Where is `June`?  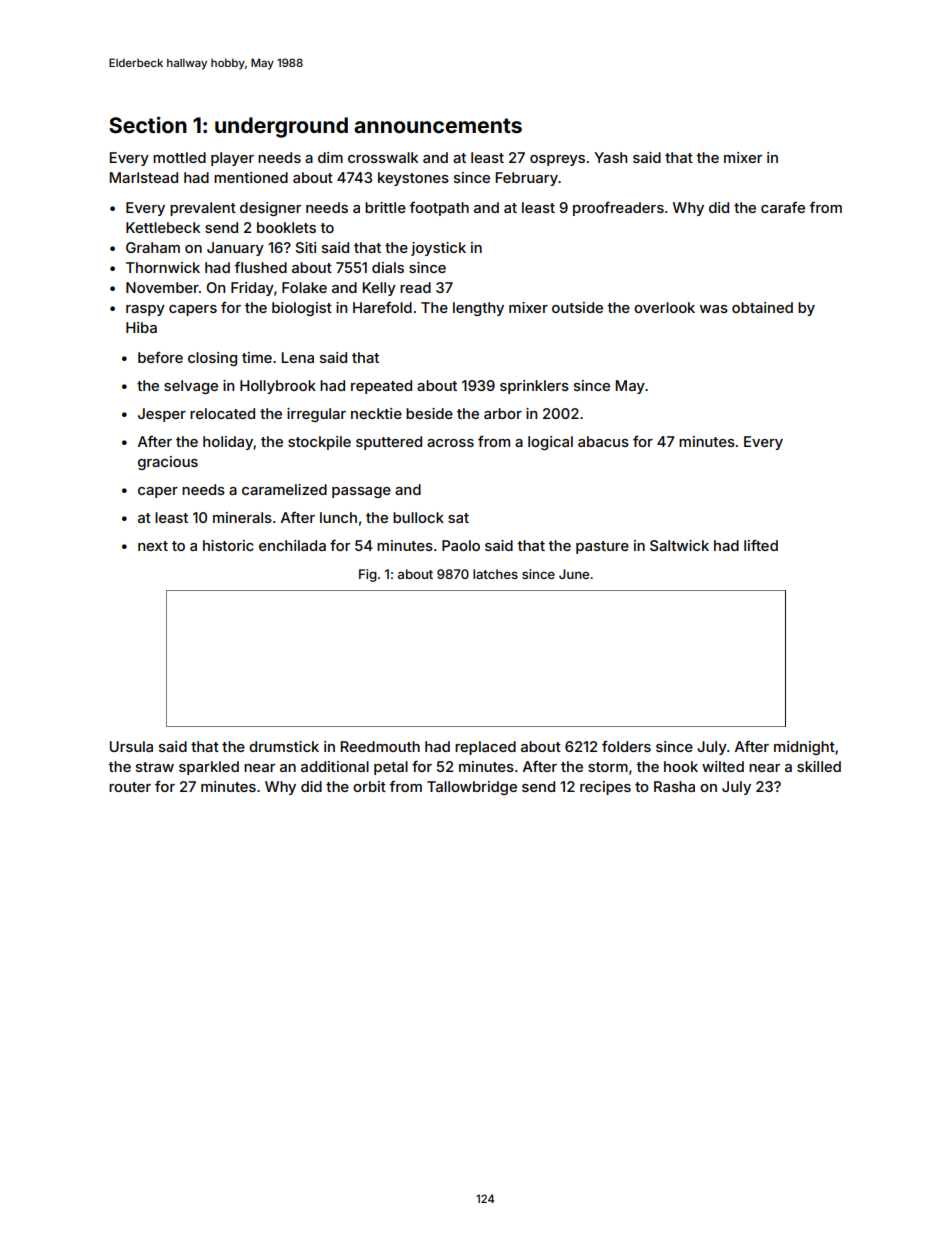 June is located at coordinates (574, 574).
